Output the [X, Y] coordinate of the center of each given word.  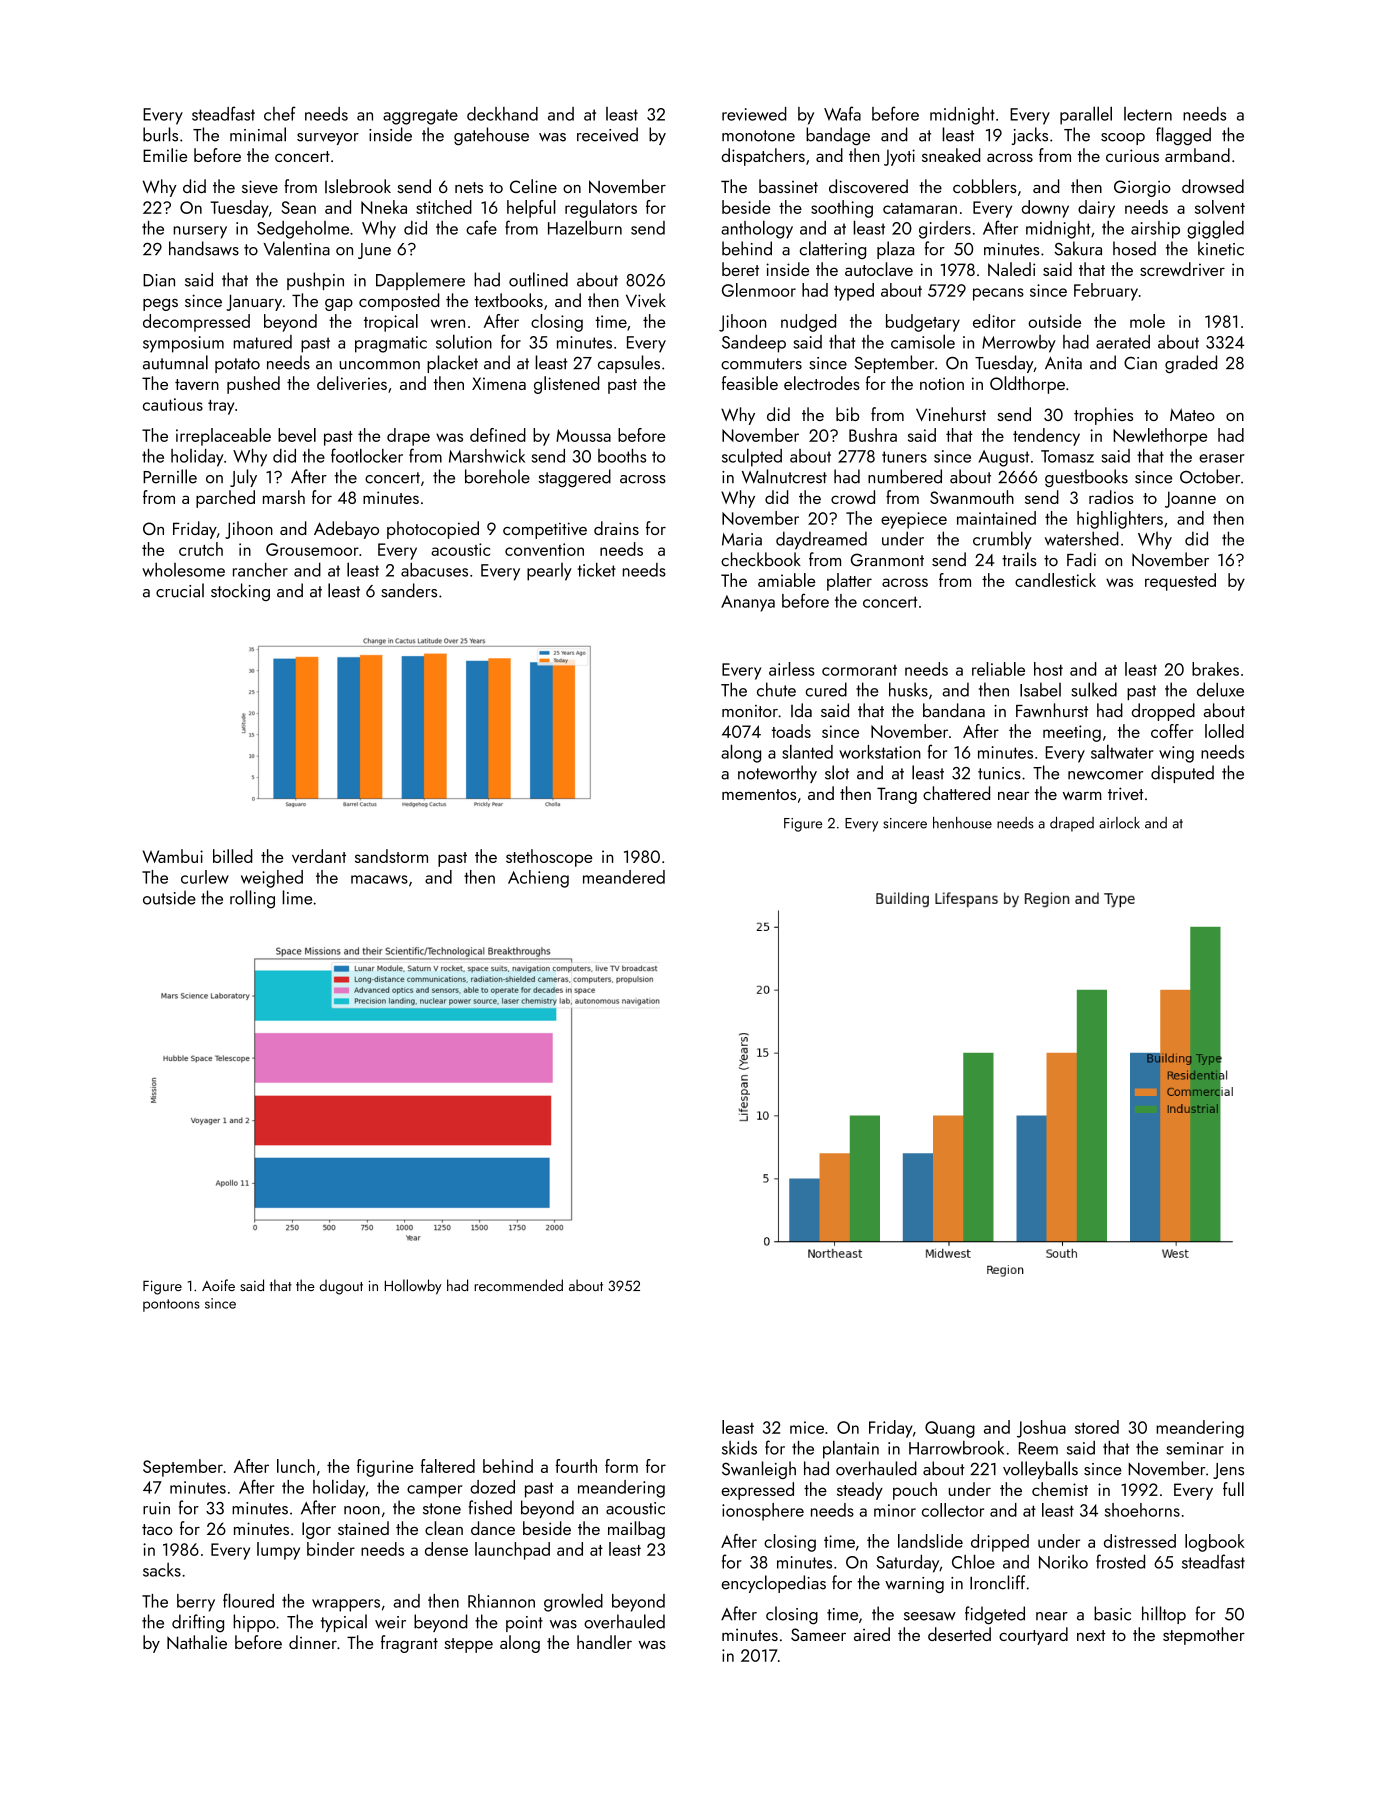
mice [807, 1427]
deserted [959, 1634]
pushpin [315, 281]
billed [232, 856]
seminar [1195, 1448]
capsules [629, 364]
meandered [624, 877]
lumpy [278, 1551]
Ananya [748, 603]
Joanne [1190, 499]
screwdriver [1182, 269]
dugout [341, 1287]
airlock [1119, 823]
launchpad [512, 1551]
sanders [409, 590]
